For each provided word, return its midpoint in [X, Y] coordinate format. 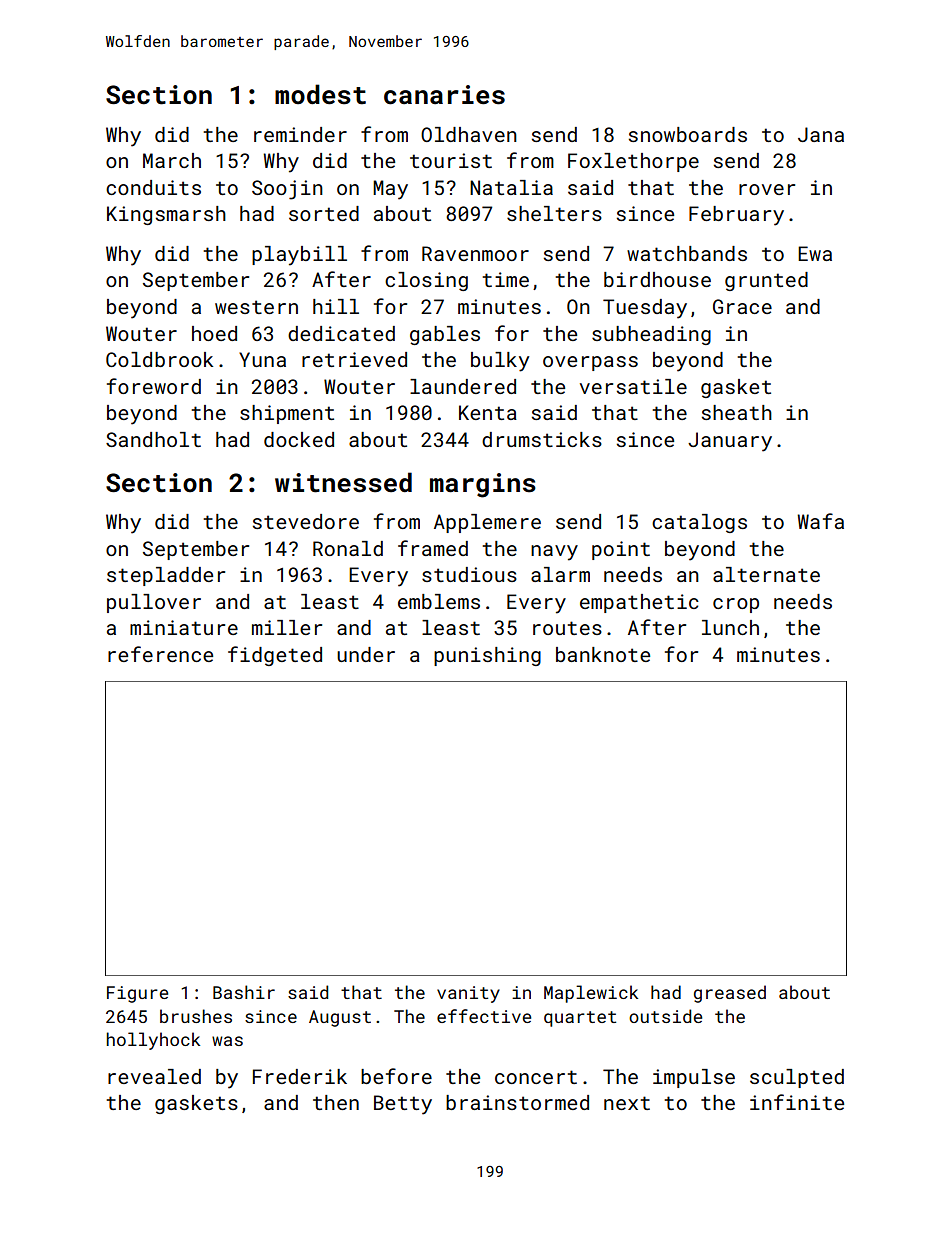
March [172, 160]
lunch [730, 627]
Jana [821, 134]
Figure [137, 994]
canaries [444, 95]
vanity [468, 994]
